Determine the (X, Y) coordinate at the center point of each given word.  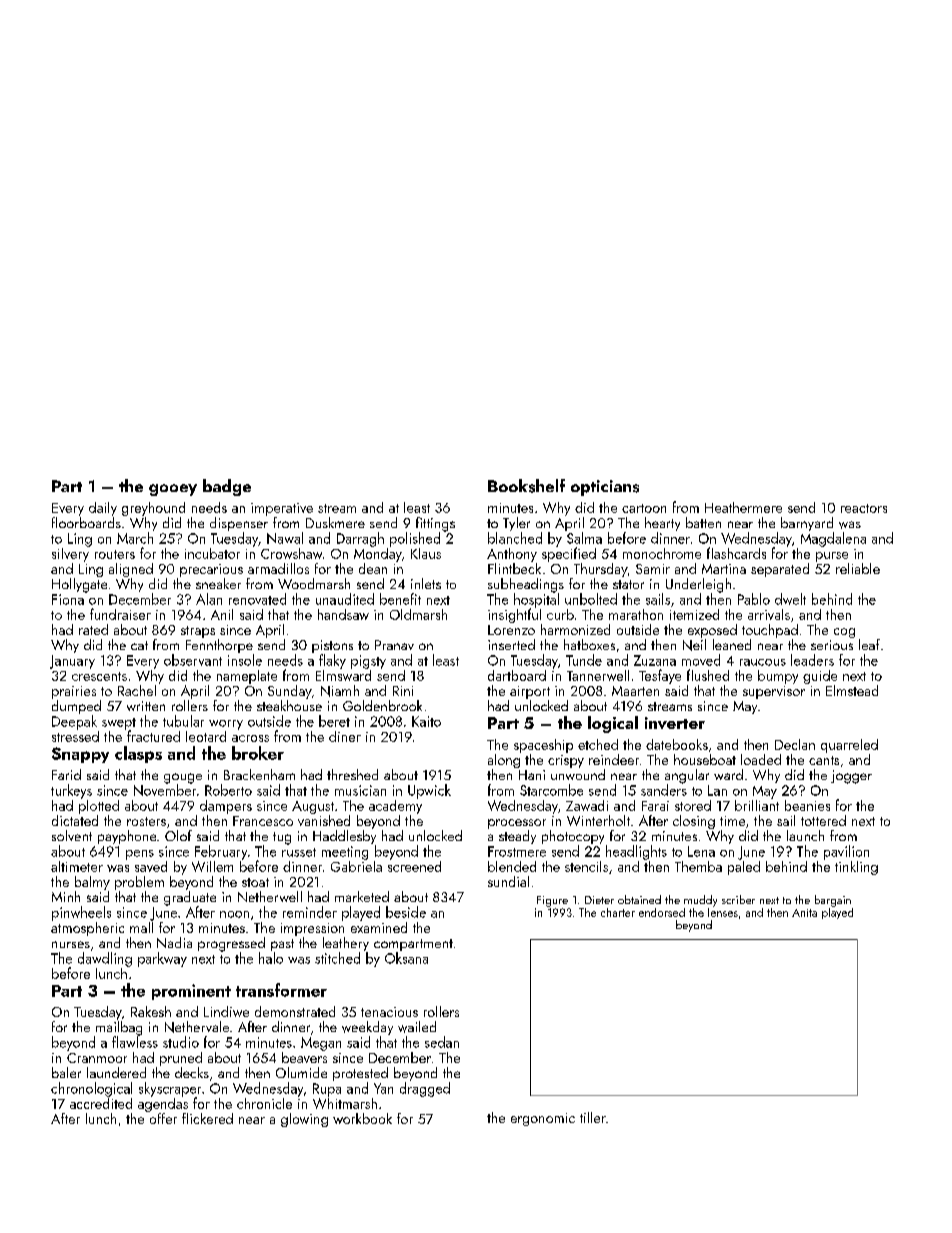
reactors (864, 508)
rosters (146, 821)
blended (512, 866)
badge (227, 487)
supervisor (774, 692)
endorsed (662, 912)
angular (687, 776)
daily (103, 509)
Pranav (394, 645)
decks (192, 1072)
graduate (190, 898)
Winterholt (598, 820)
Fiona (68, 599)
